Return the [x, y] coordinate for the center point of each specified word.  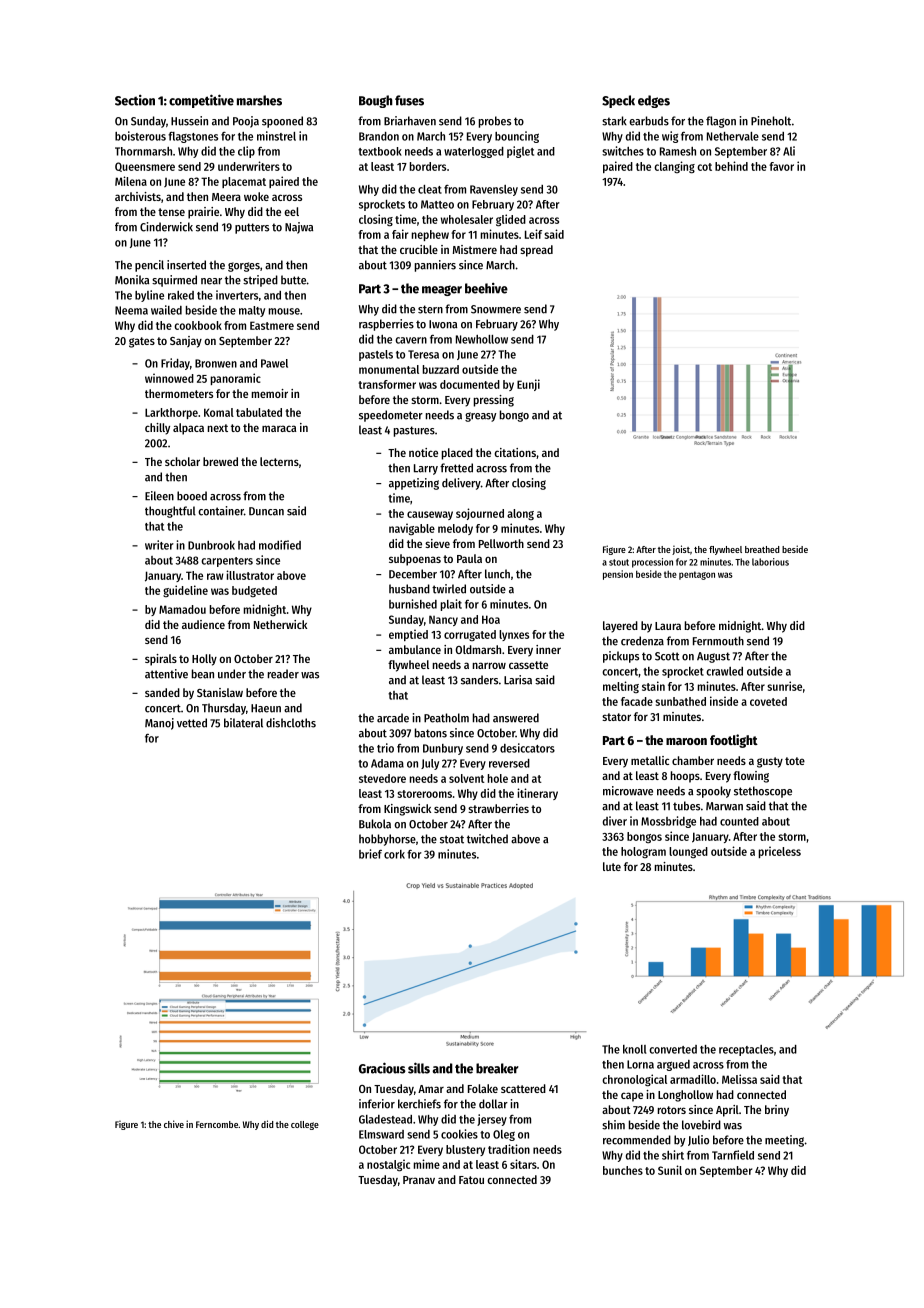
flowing [751, 777]
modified [280, 545]
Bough [376, 101]
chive [174, 1124]
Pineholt [771, 121]
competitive [201, 101]
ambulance [415, 649]
